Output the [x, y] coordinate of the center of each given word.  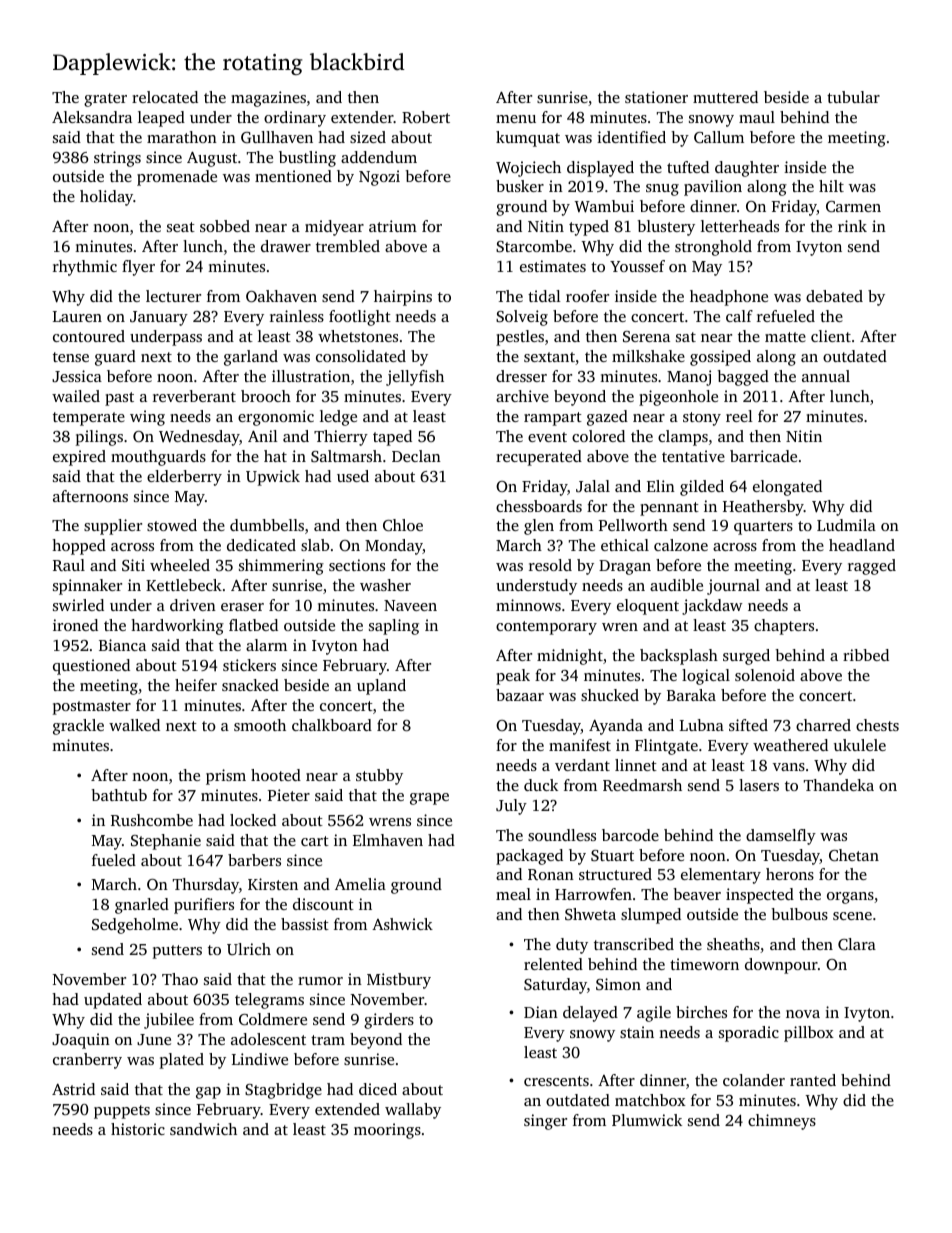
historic [138, 1129]
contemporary [546, 628]
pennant [669, 509]
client [831, 336]
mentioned [293, 176]
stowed [172, 525]
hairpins [403, 298]
